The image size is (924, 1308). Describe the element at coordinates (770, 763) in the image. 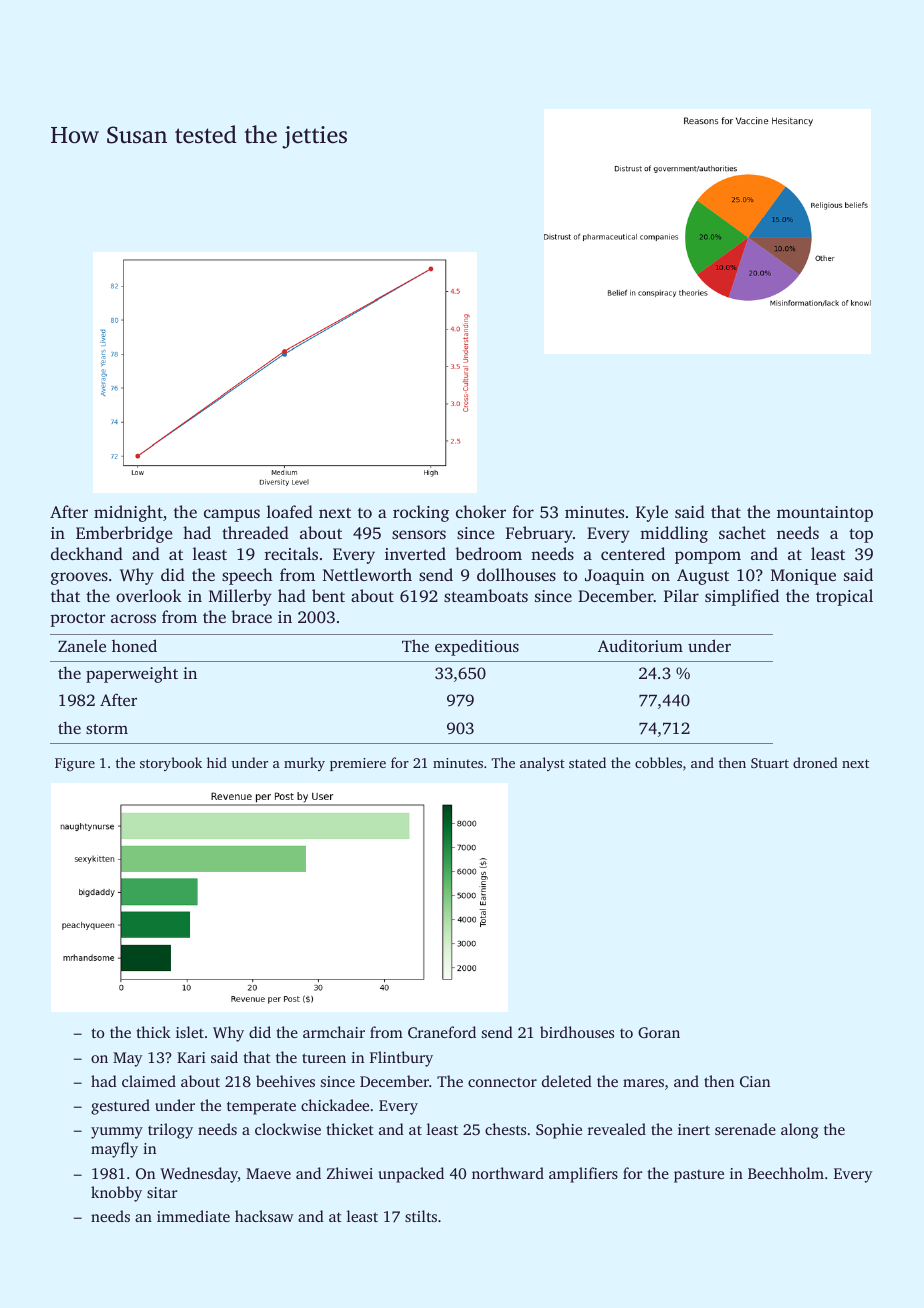

I see `Stuart` at that location.
